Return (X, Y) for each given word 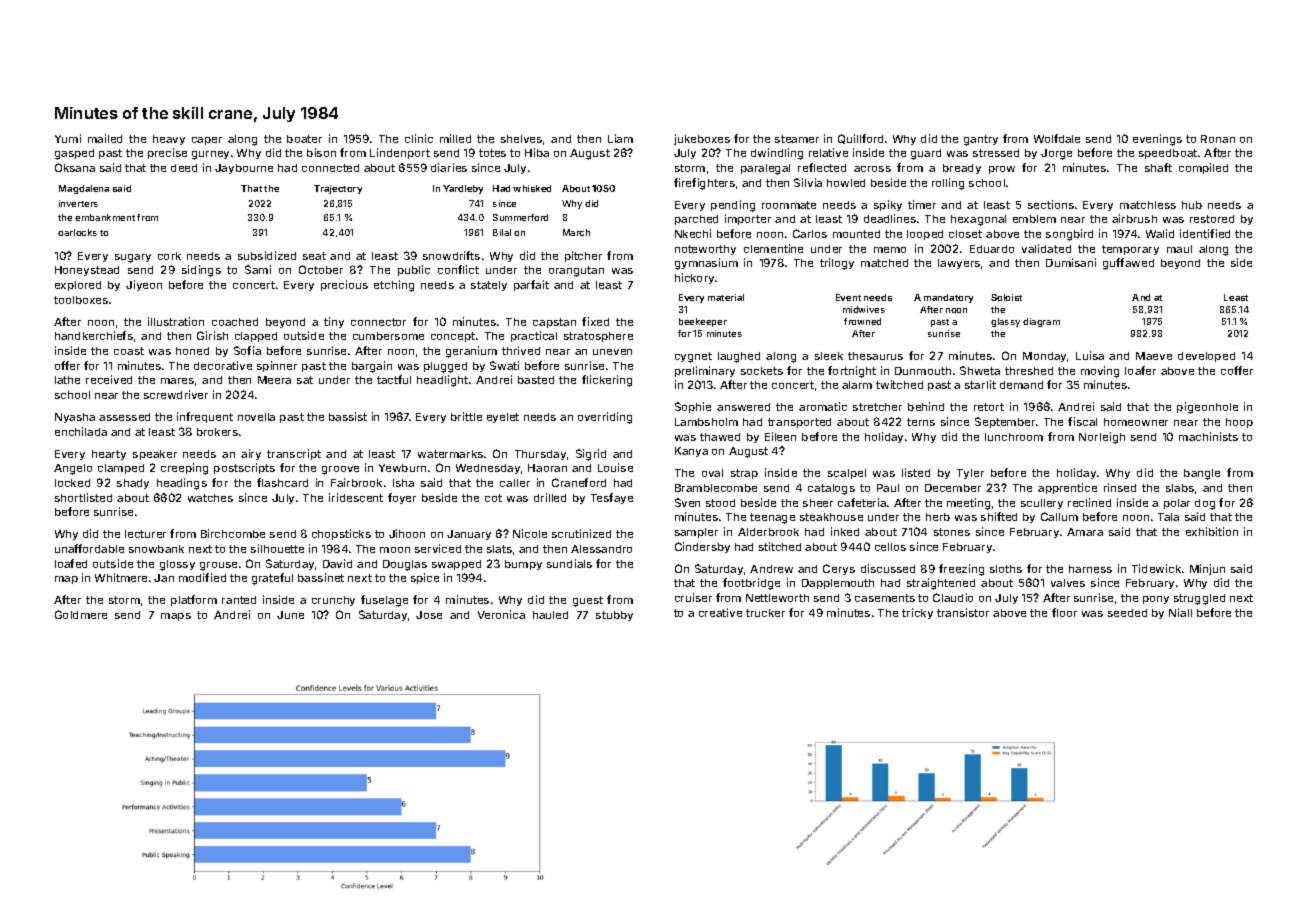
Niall (1180, 612)
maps (176, 617)
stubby (614, 616)
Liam (620, 138)
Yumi (68, 138)
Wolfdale (1057, 138)
